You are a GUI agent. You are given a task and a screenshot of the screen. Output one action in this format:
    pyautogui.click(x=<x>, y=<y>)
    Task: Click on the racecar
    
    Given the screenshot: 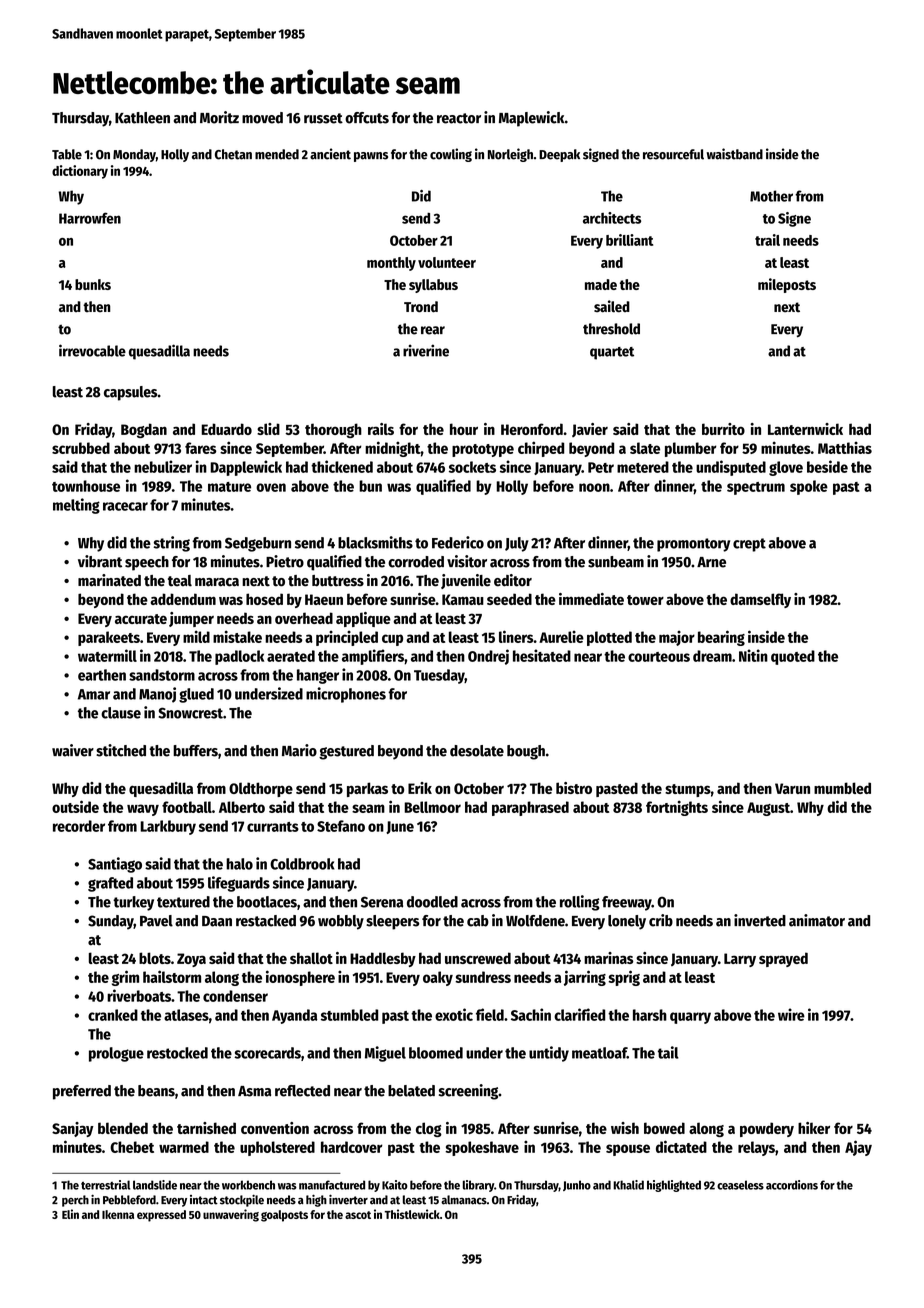 What is the action you would take?
    pyautogui.click(x=125, y=506)
